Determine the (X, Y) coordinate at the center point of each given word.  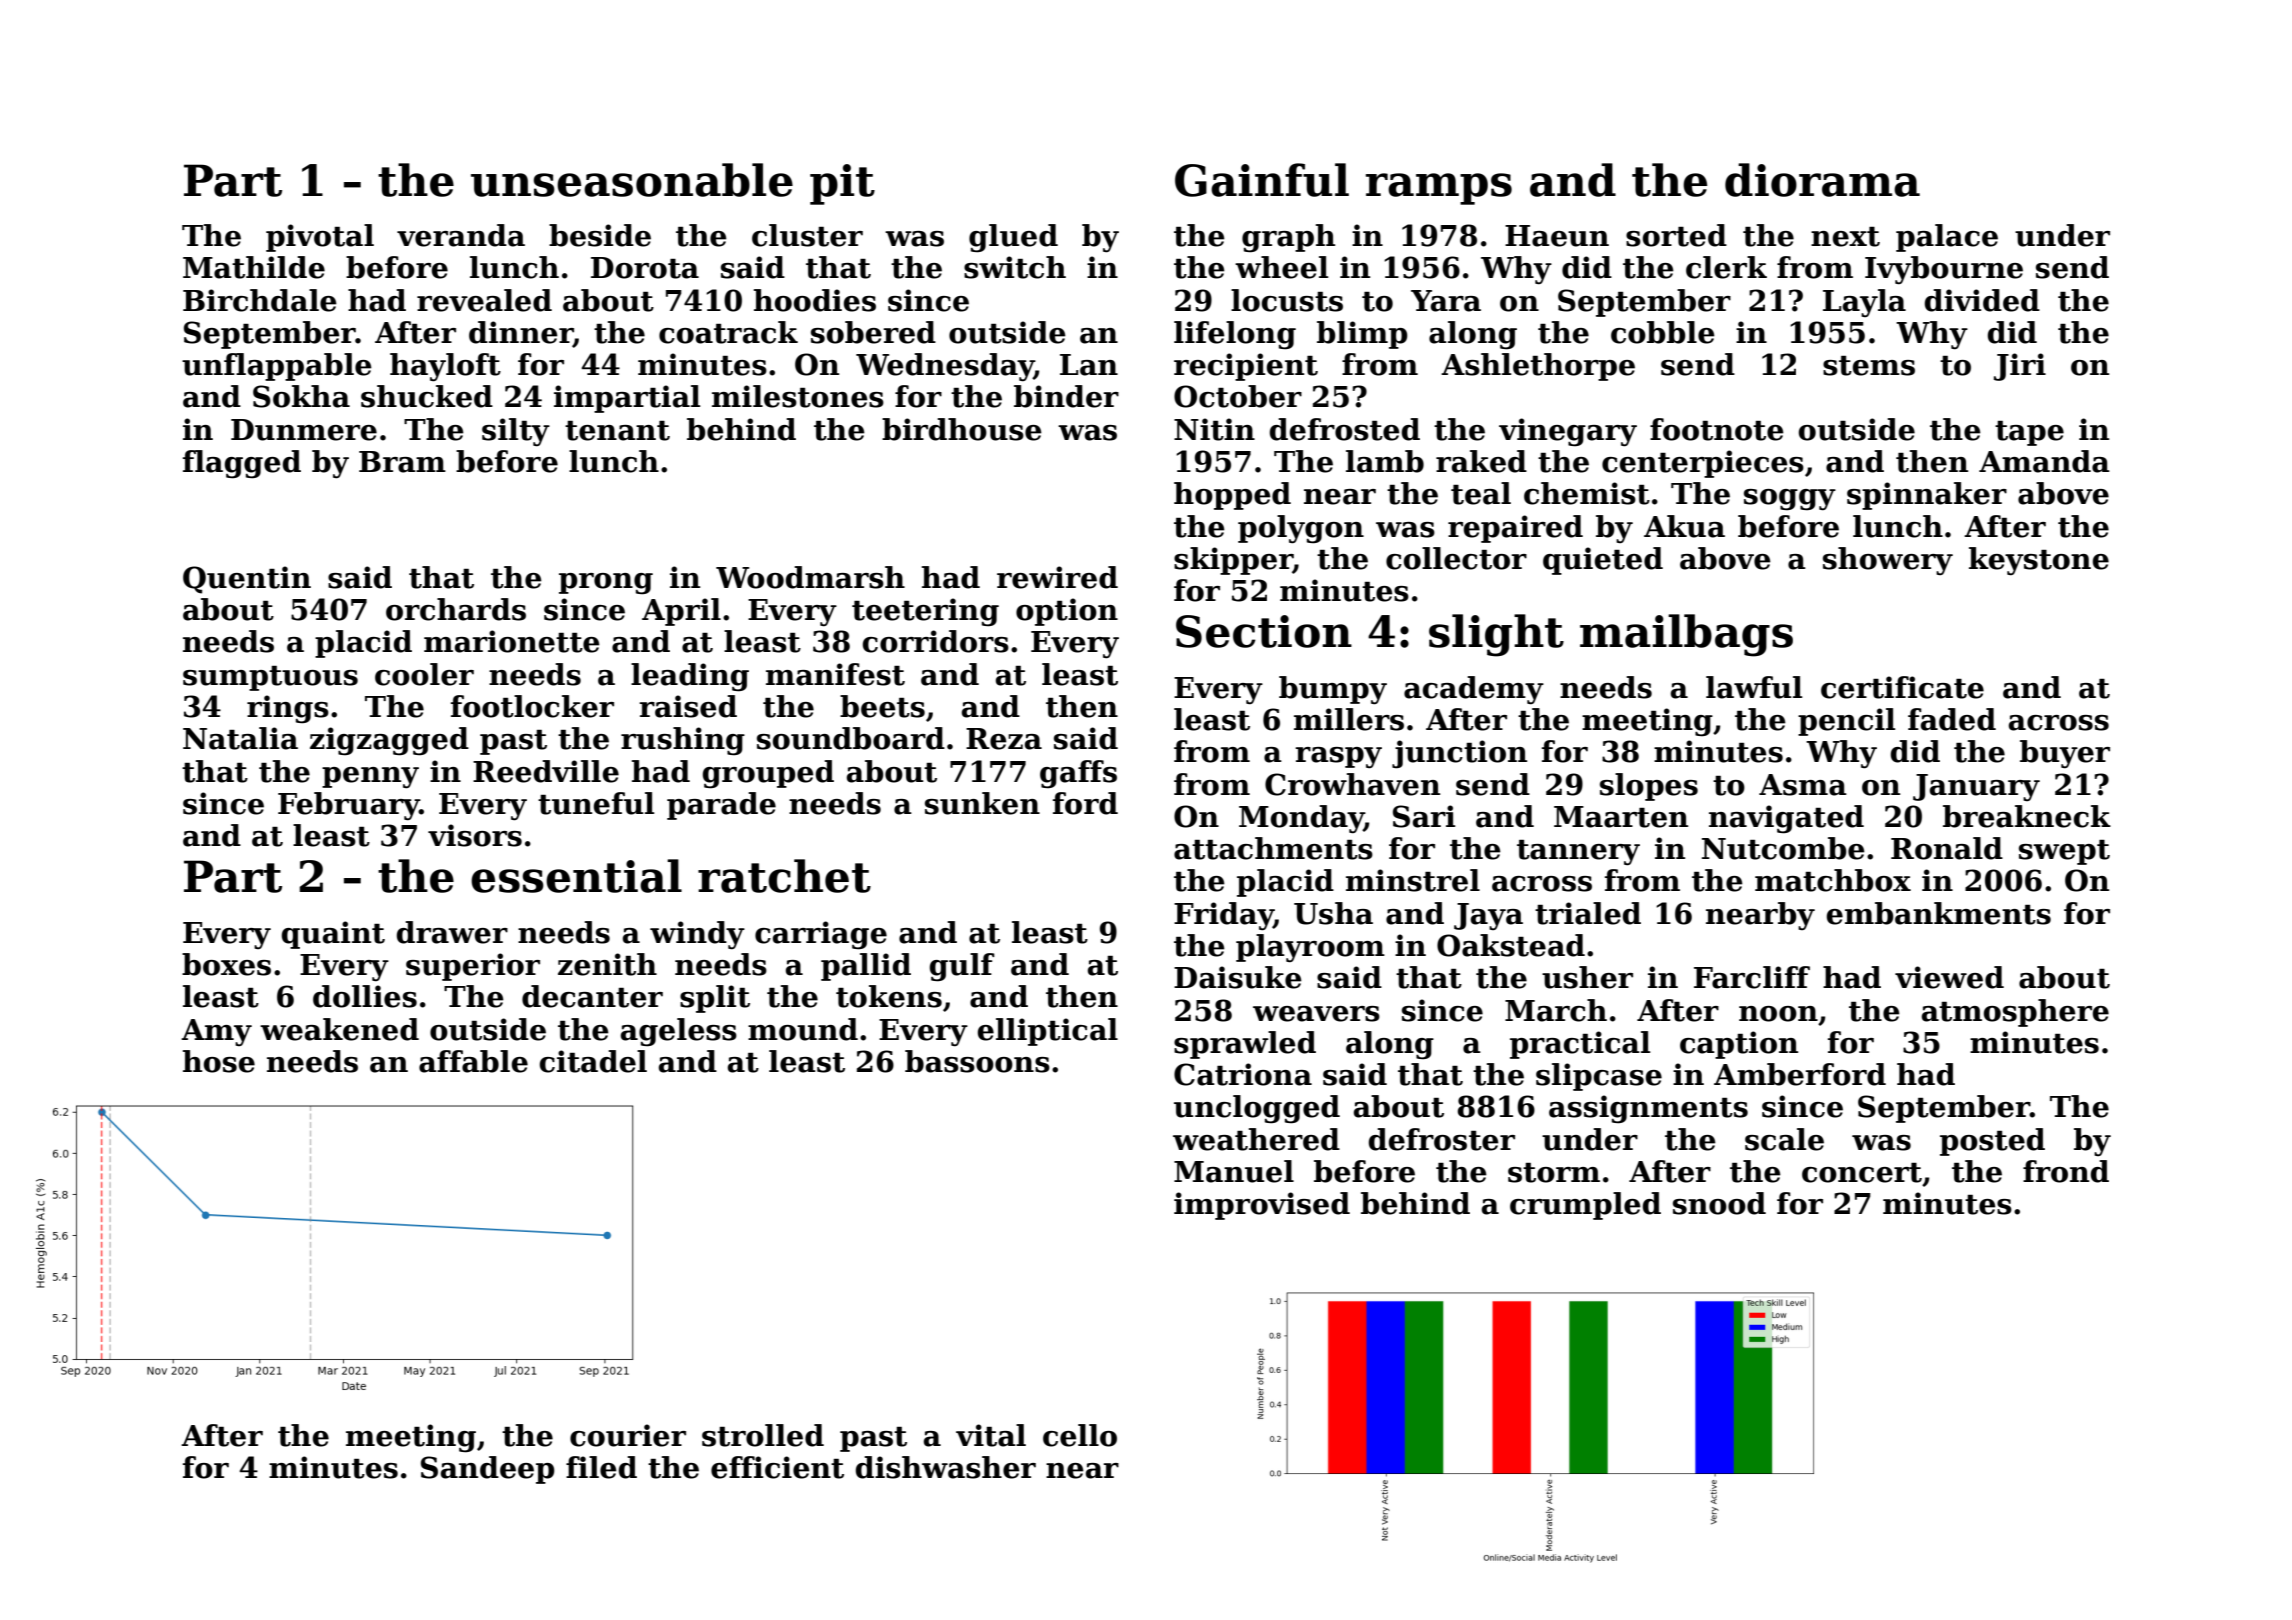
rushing (683, 741)
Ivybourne (1944, 270)
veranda (461, 235)
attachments (1273, 848)
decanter (592, 996)
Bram (402, 462)
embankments (1938, 913)
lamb (1385, 461)
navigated (1786, 819)
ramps (1439, 189)
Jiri (2020, 367)
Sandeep (488, 1470)
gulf (962, 967)
